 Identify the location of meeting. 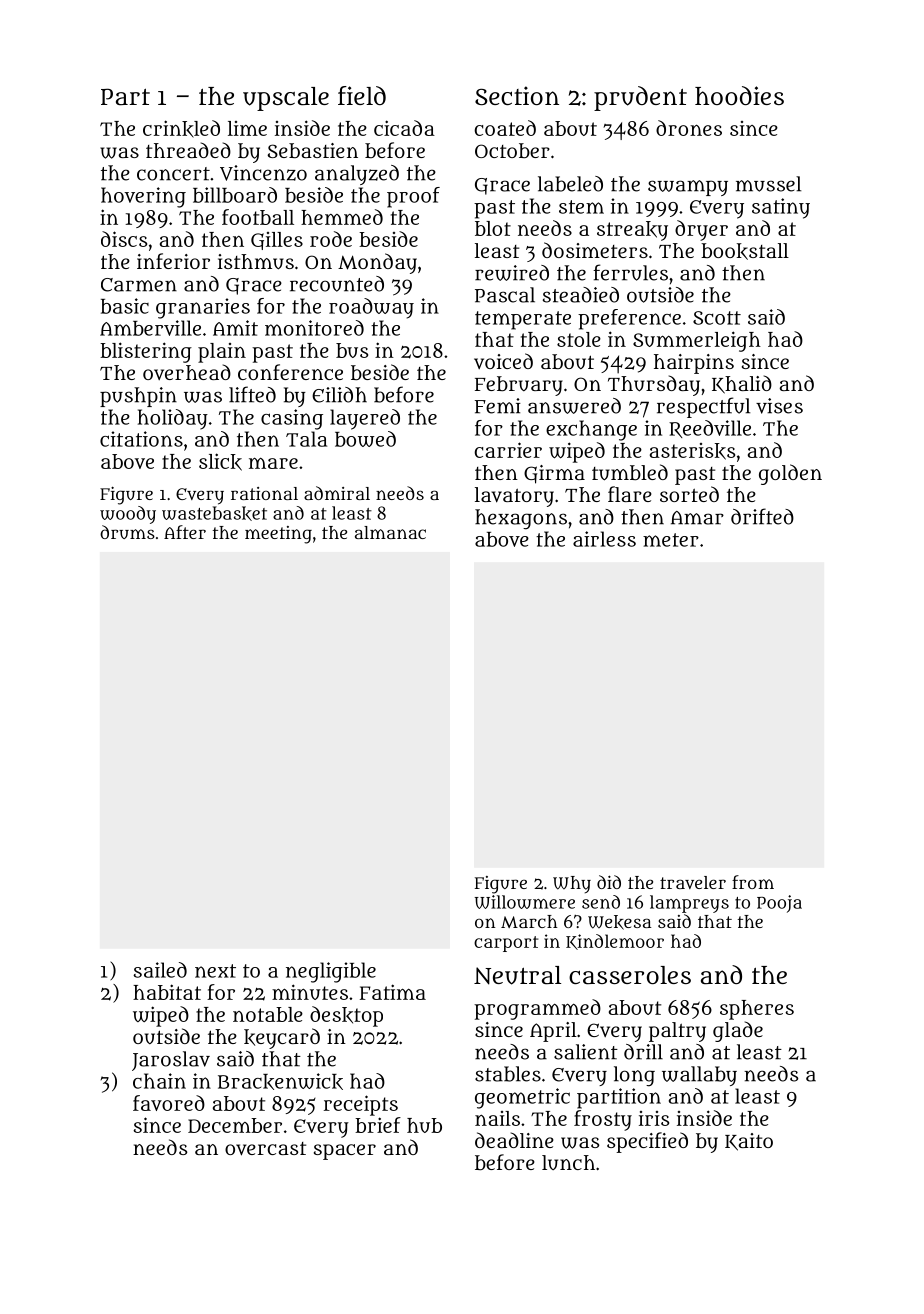
(278, 535).
